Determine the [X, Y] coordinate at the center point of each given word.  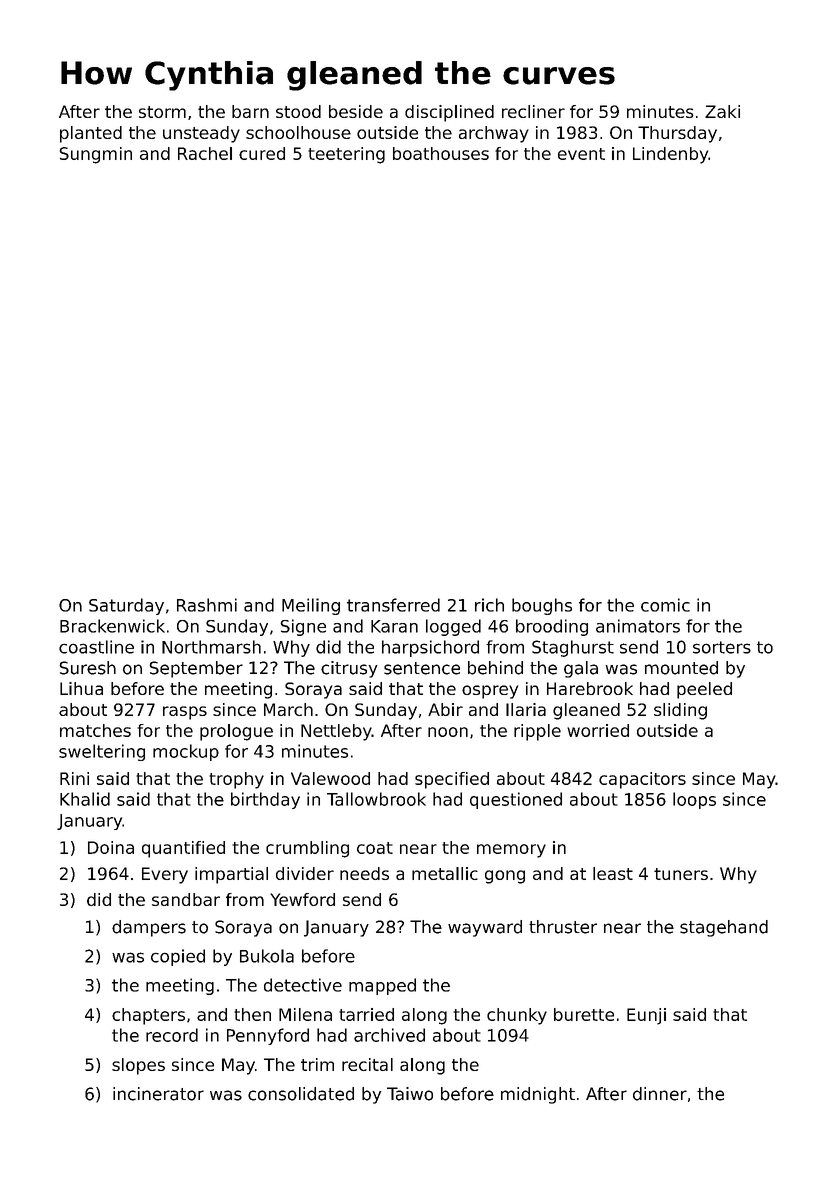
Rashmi [207, 605]
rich [489, 605]
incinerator [158, 1094]
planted [91, 134]
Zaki [722, 111]
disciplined [449, 113]
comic [665, 605]
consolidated [301, 1094]
